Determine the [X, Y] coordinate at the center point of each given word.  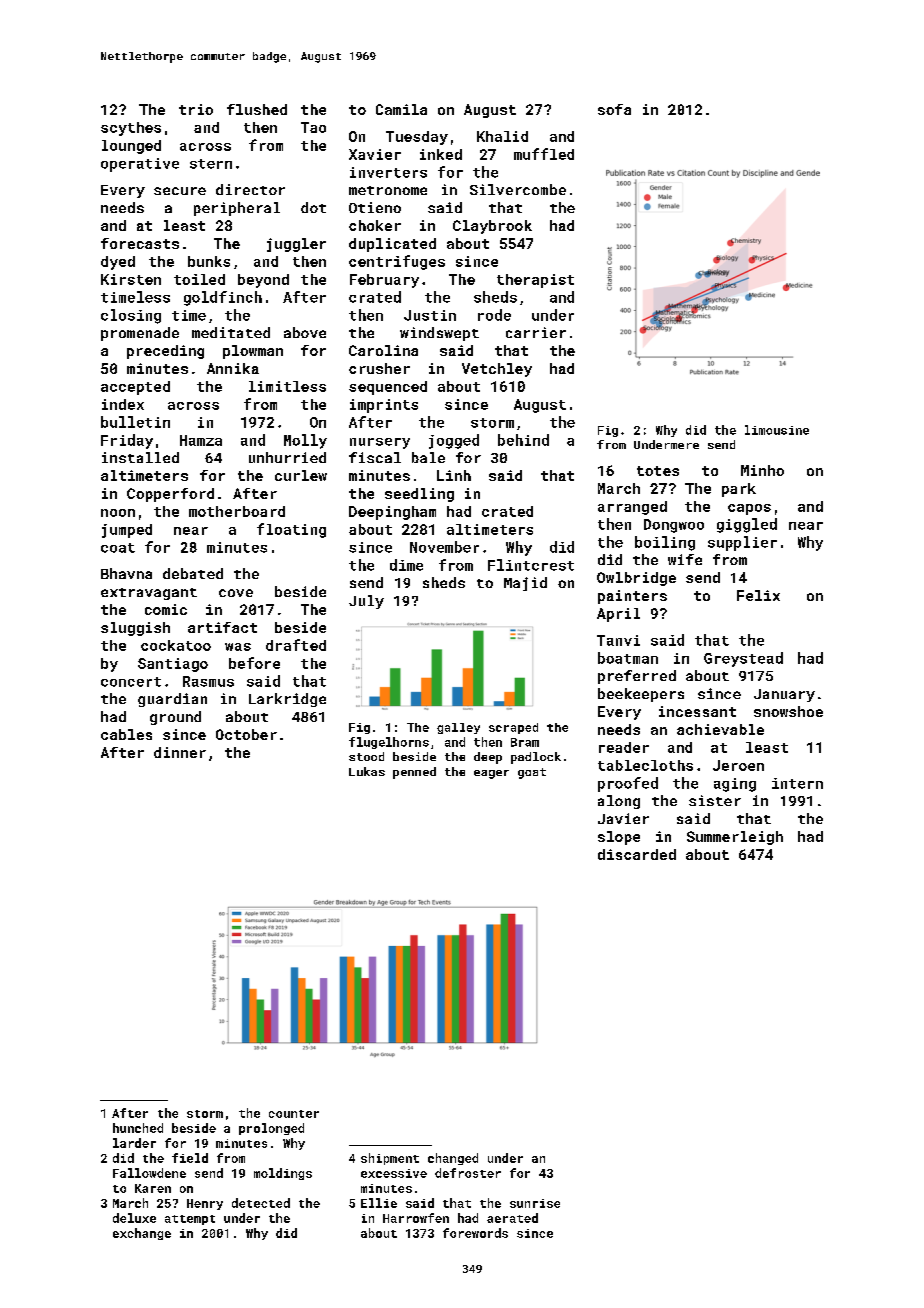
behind [523, 440]
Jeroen [738, 765]
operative [140, 165]
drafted [296, 645]
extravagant [149, 594]
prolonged [271, 1129]
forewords [475, 1233]
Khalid [502, 136]
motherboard [237, 511]
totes [658, 471]
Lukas [367, 771]
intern [797, 783]
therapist [535, 281]
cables [126, 734]
